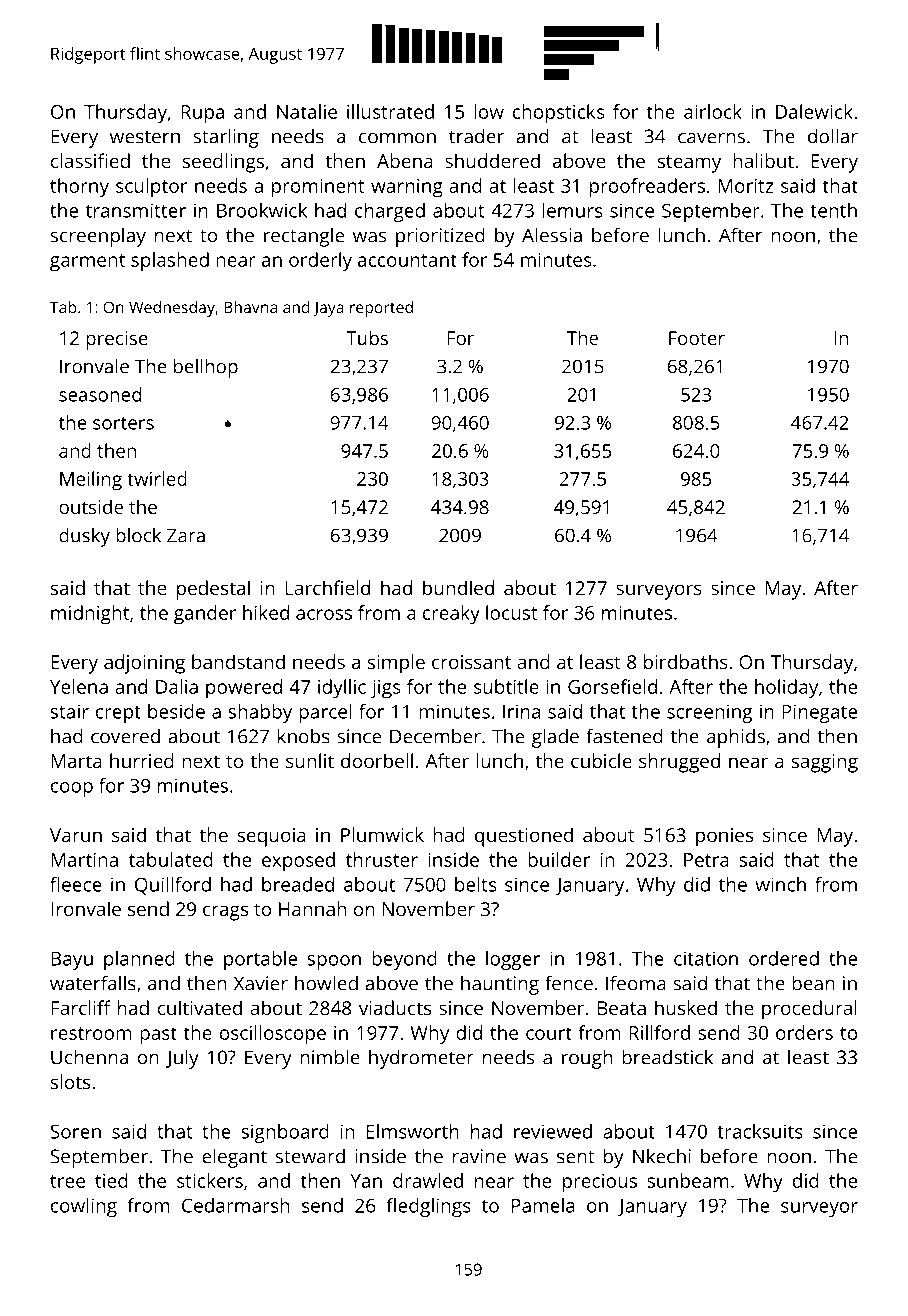  I want to click on classified, so click(90, 160).
